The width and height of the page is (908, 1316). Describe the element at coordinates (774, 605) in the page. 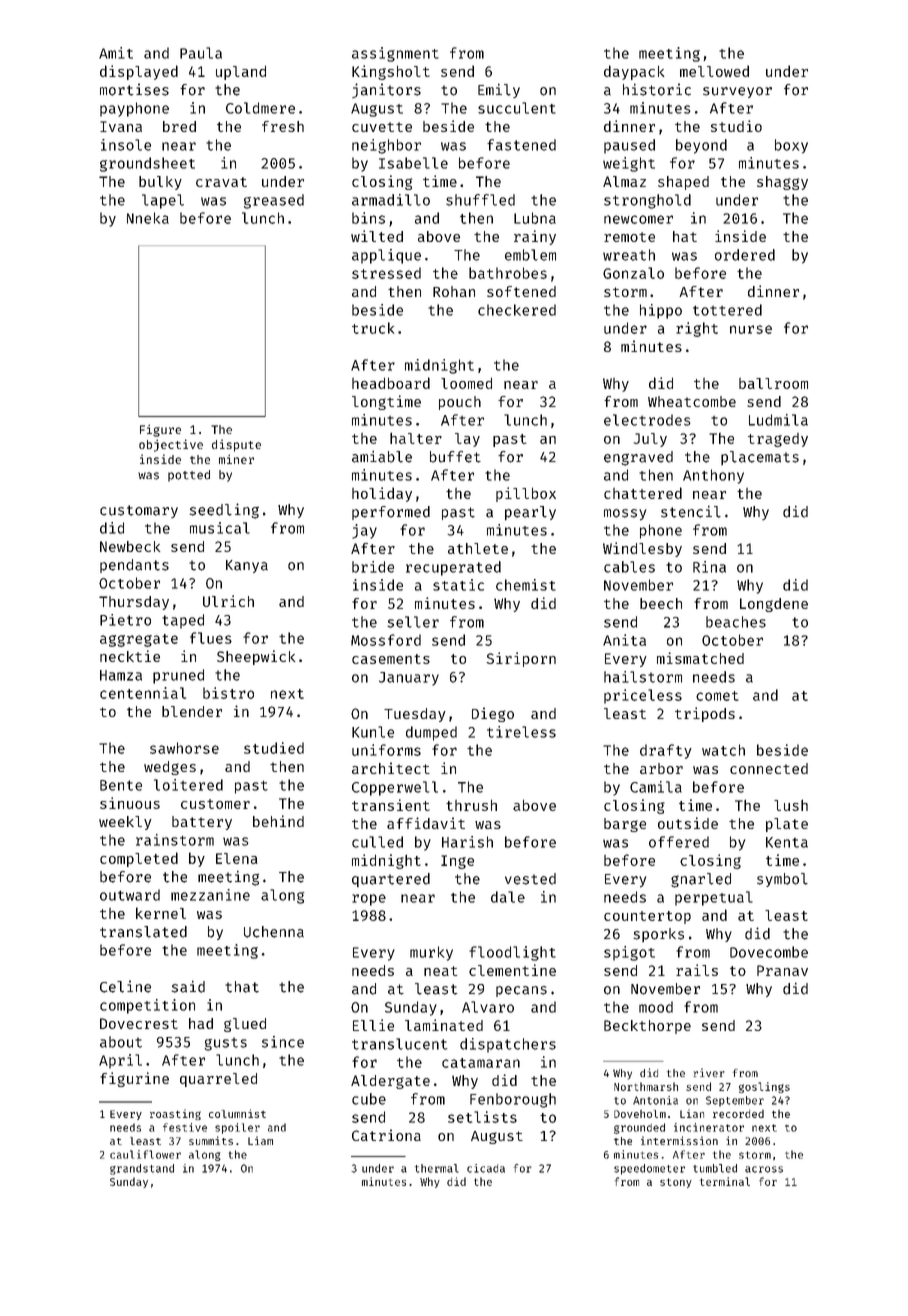

I see `Longdene` at that location.
